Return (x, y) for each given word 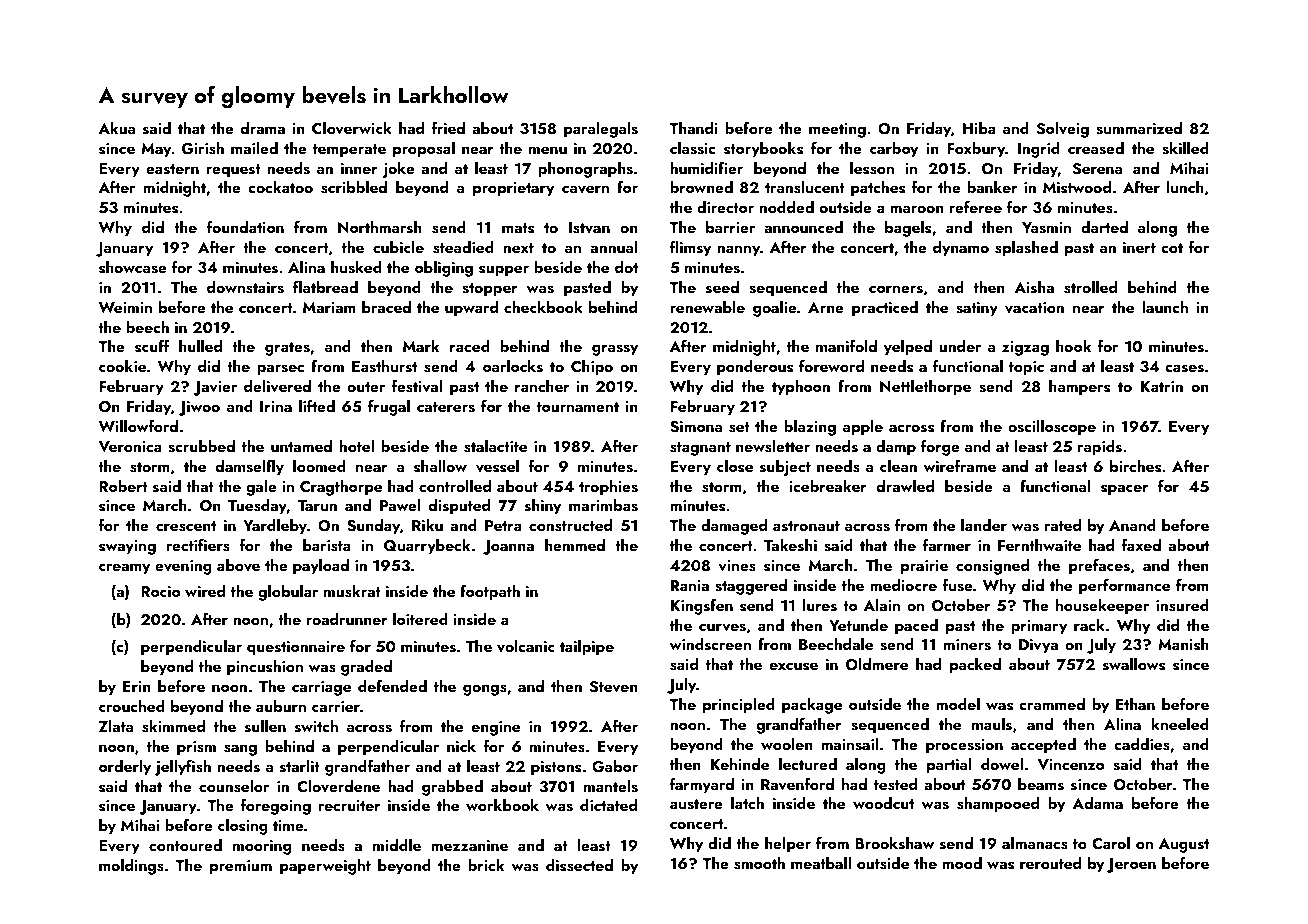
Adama (1098, 803)
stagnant (700, 449)
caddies (1142, 744)
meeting (837, 130)
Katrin (1162, 386)
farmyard (702, 785)
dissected (579, 865)
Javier (215, 388)
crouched (132, 706)
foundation (245, 226)
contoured (185, 845)
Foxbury (976, 150)
